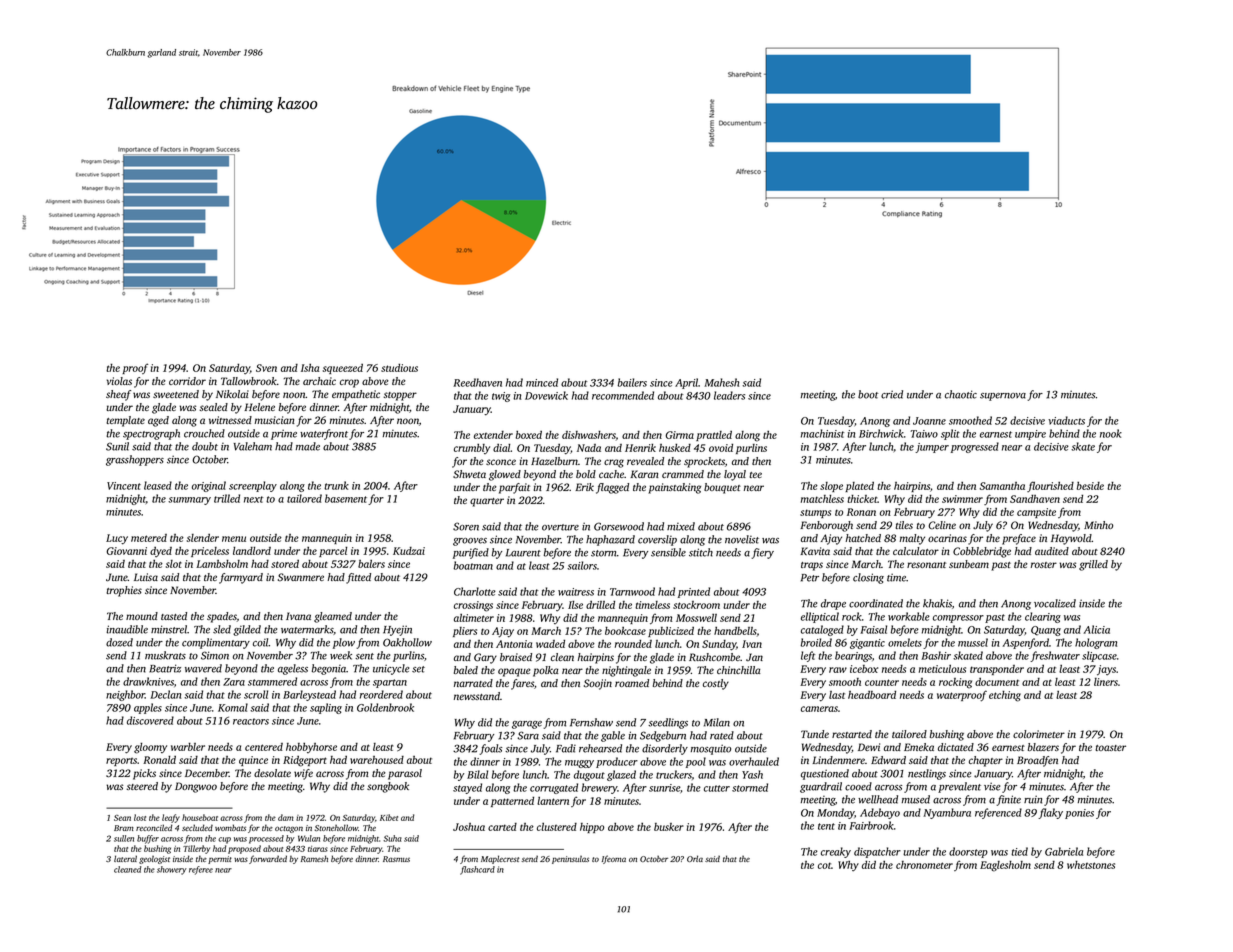 Image resolution: width=1233 pixels, height=952 pixels. What do you see at coordinates (305, 761) in the screenshot?
I see `Ridgeport` at bounding box center [305, 761].
